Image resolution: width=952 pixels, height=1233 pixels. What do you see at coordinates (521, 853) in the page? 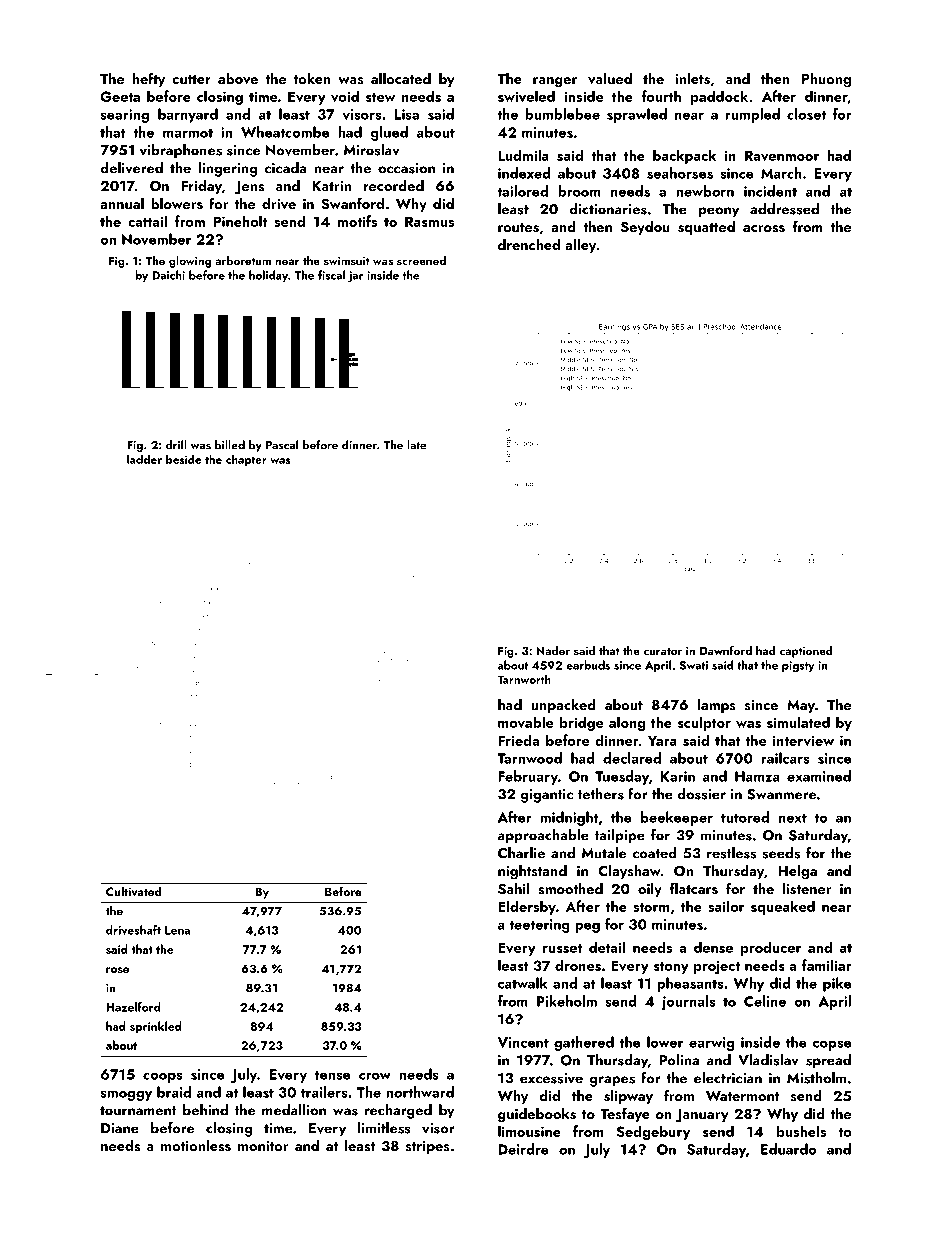
I see `Charlie` at bounding box center [521, 853].
